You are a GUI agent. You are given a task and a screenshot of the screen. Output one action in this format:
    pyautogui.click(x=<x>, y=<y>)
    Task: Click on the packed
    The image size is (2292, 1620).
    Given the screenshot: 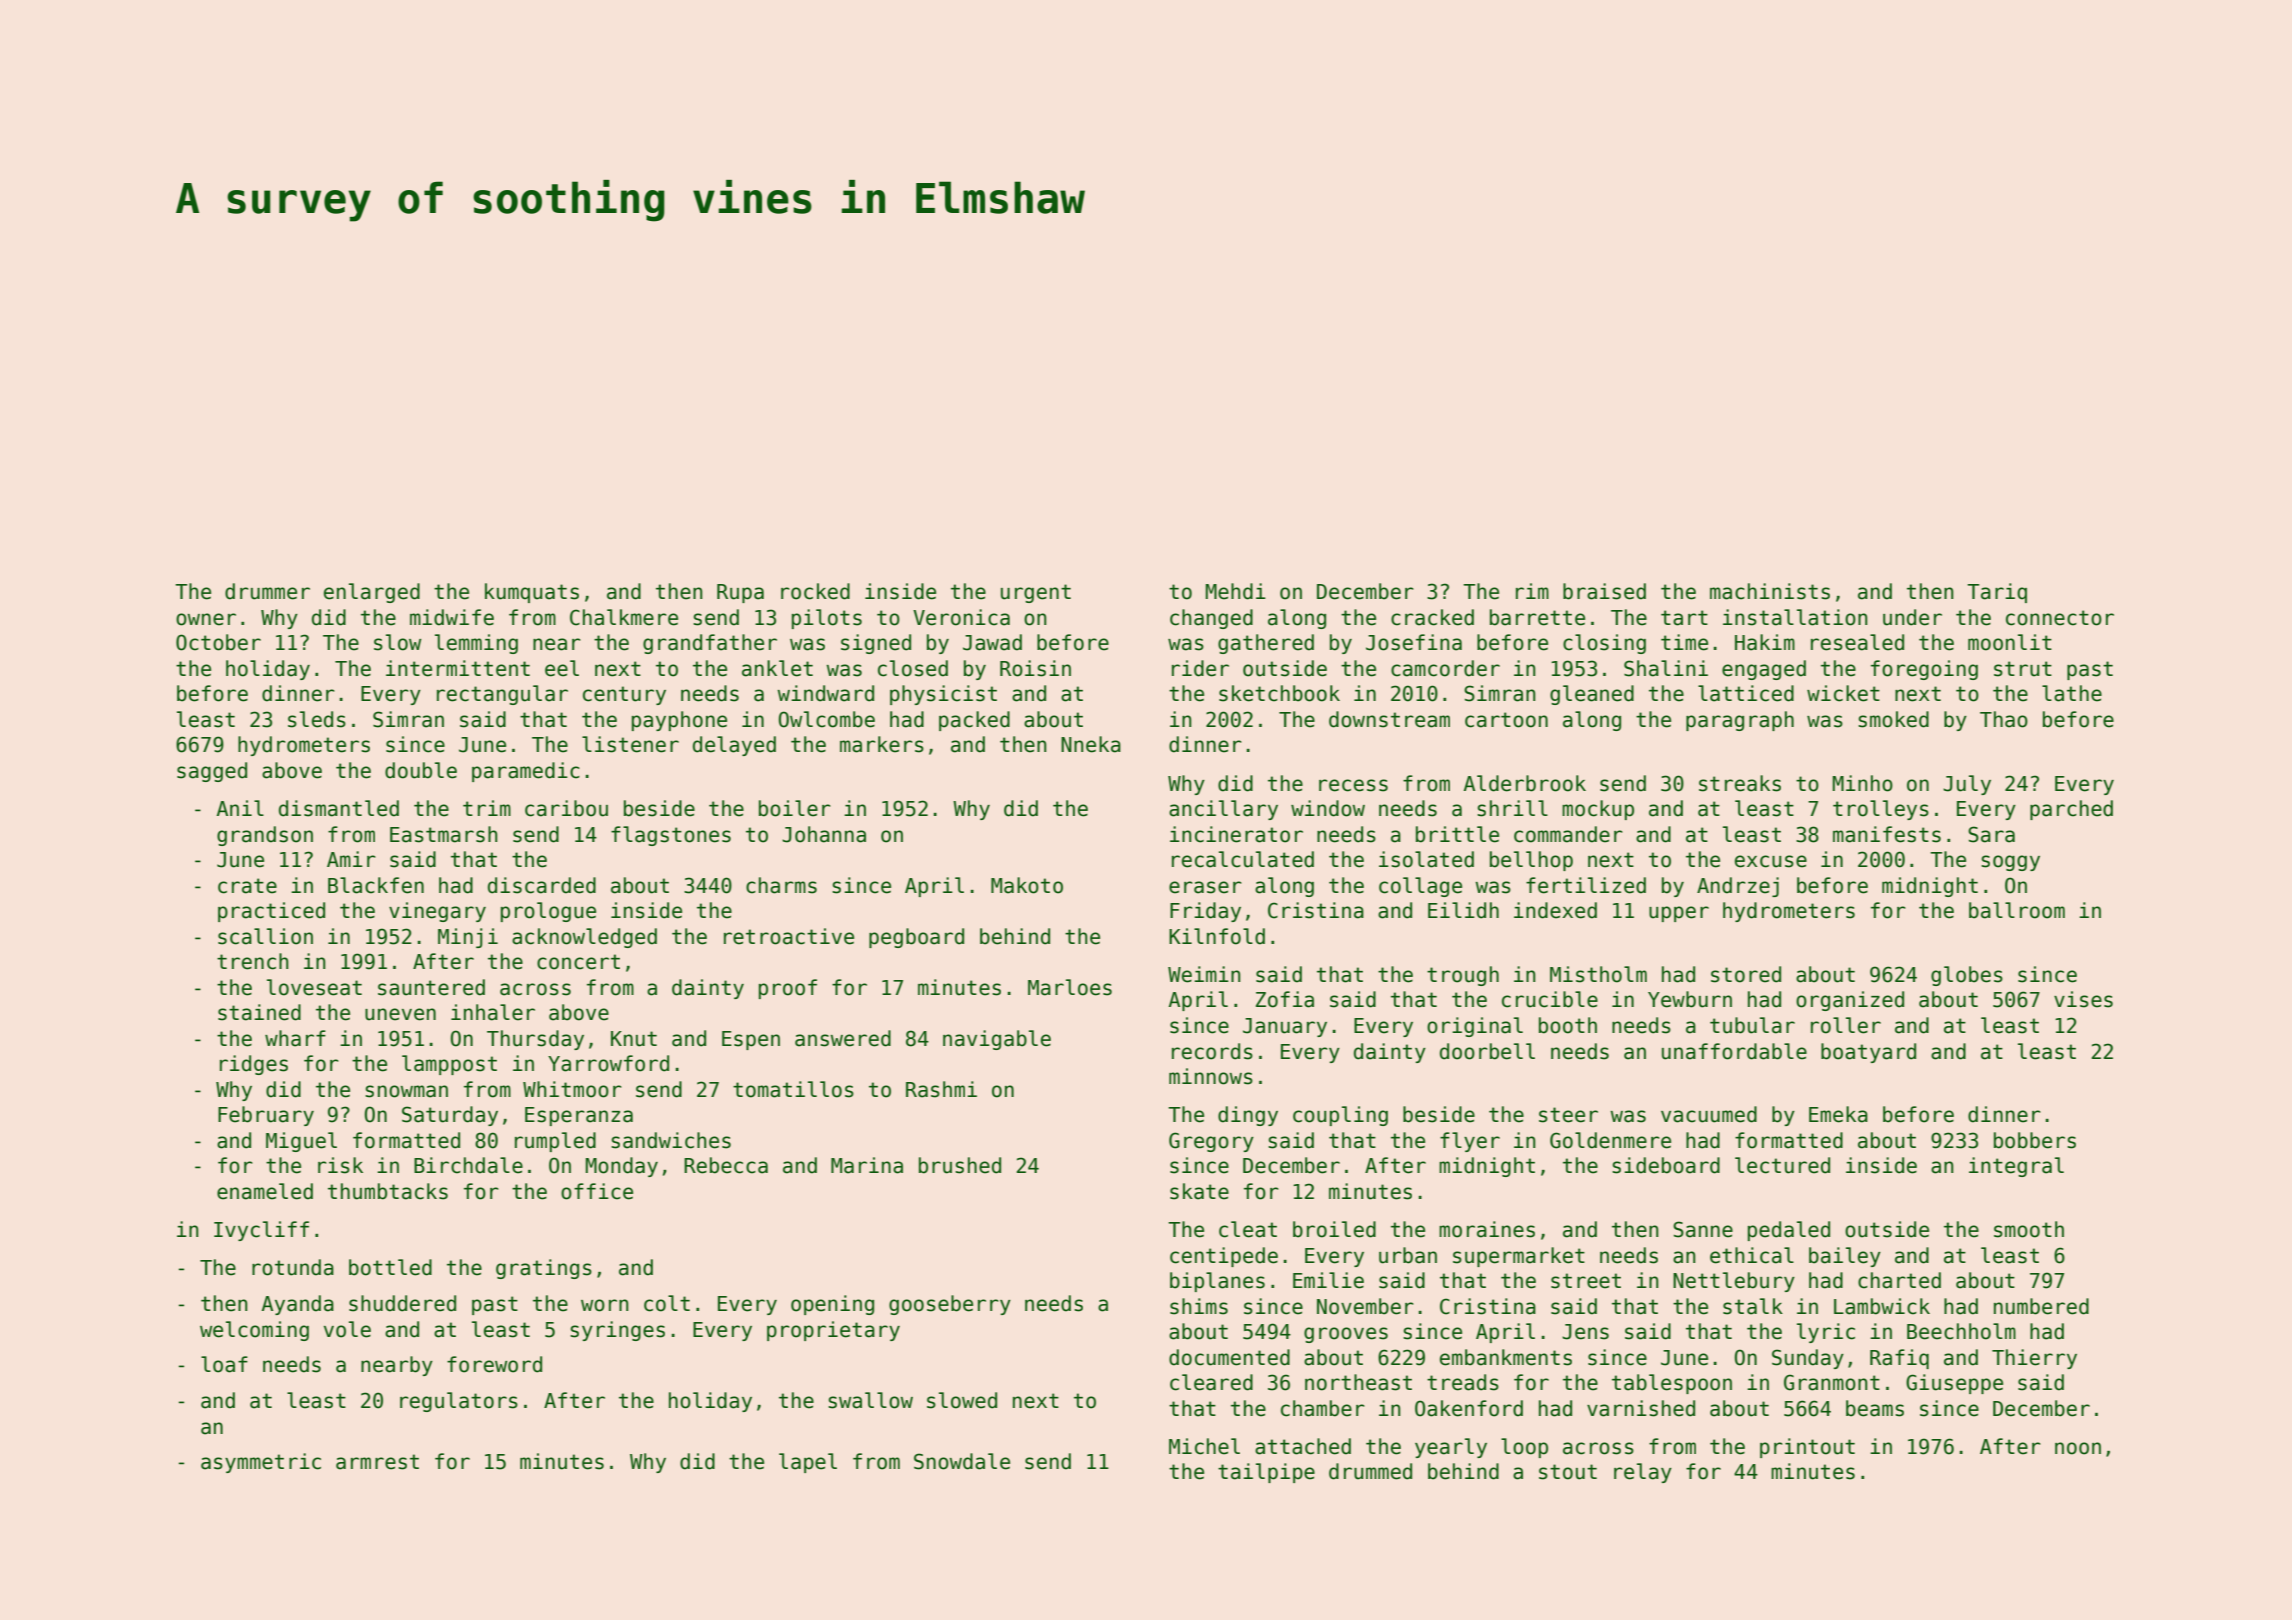 What is the action you would take?
    pyautogui.click(x=974, y=721)
